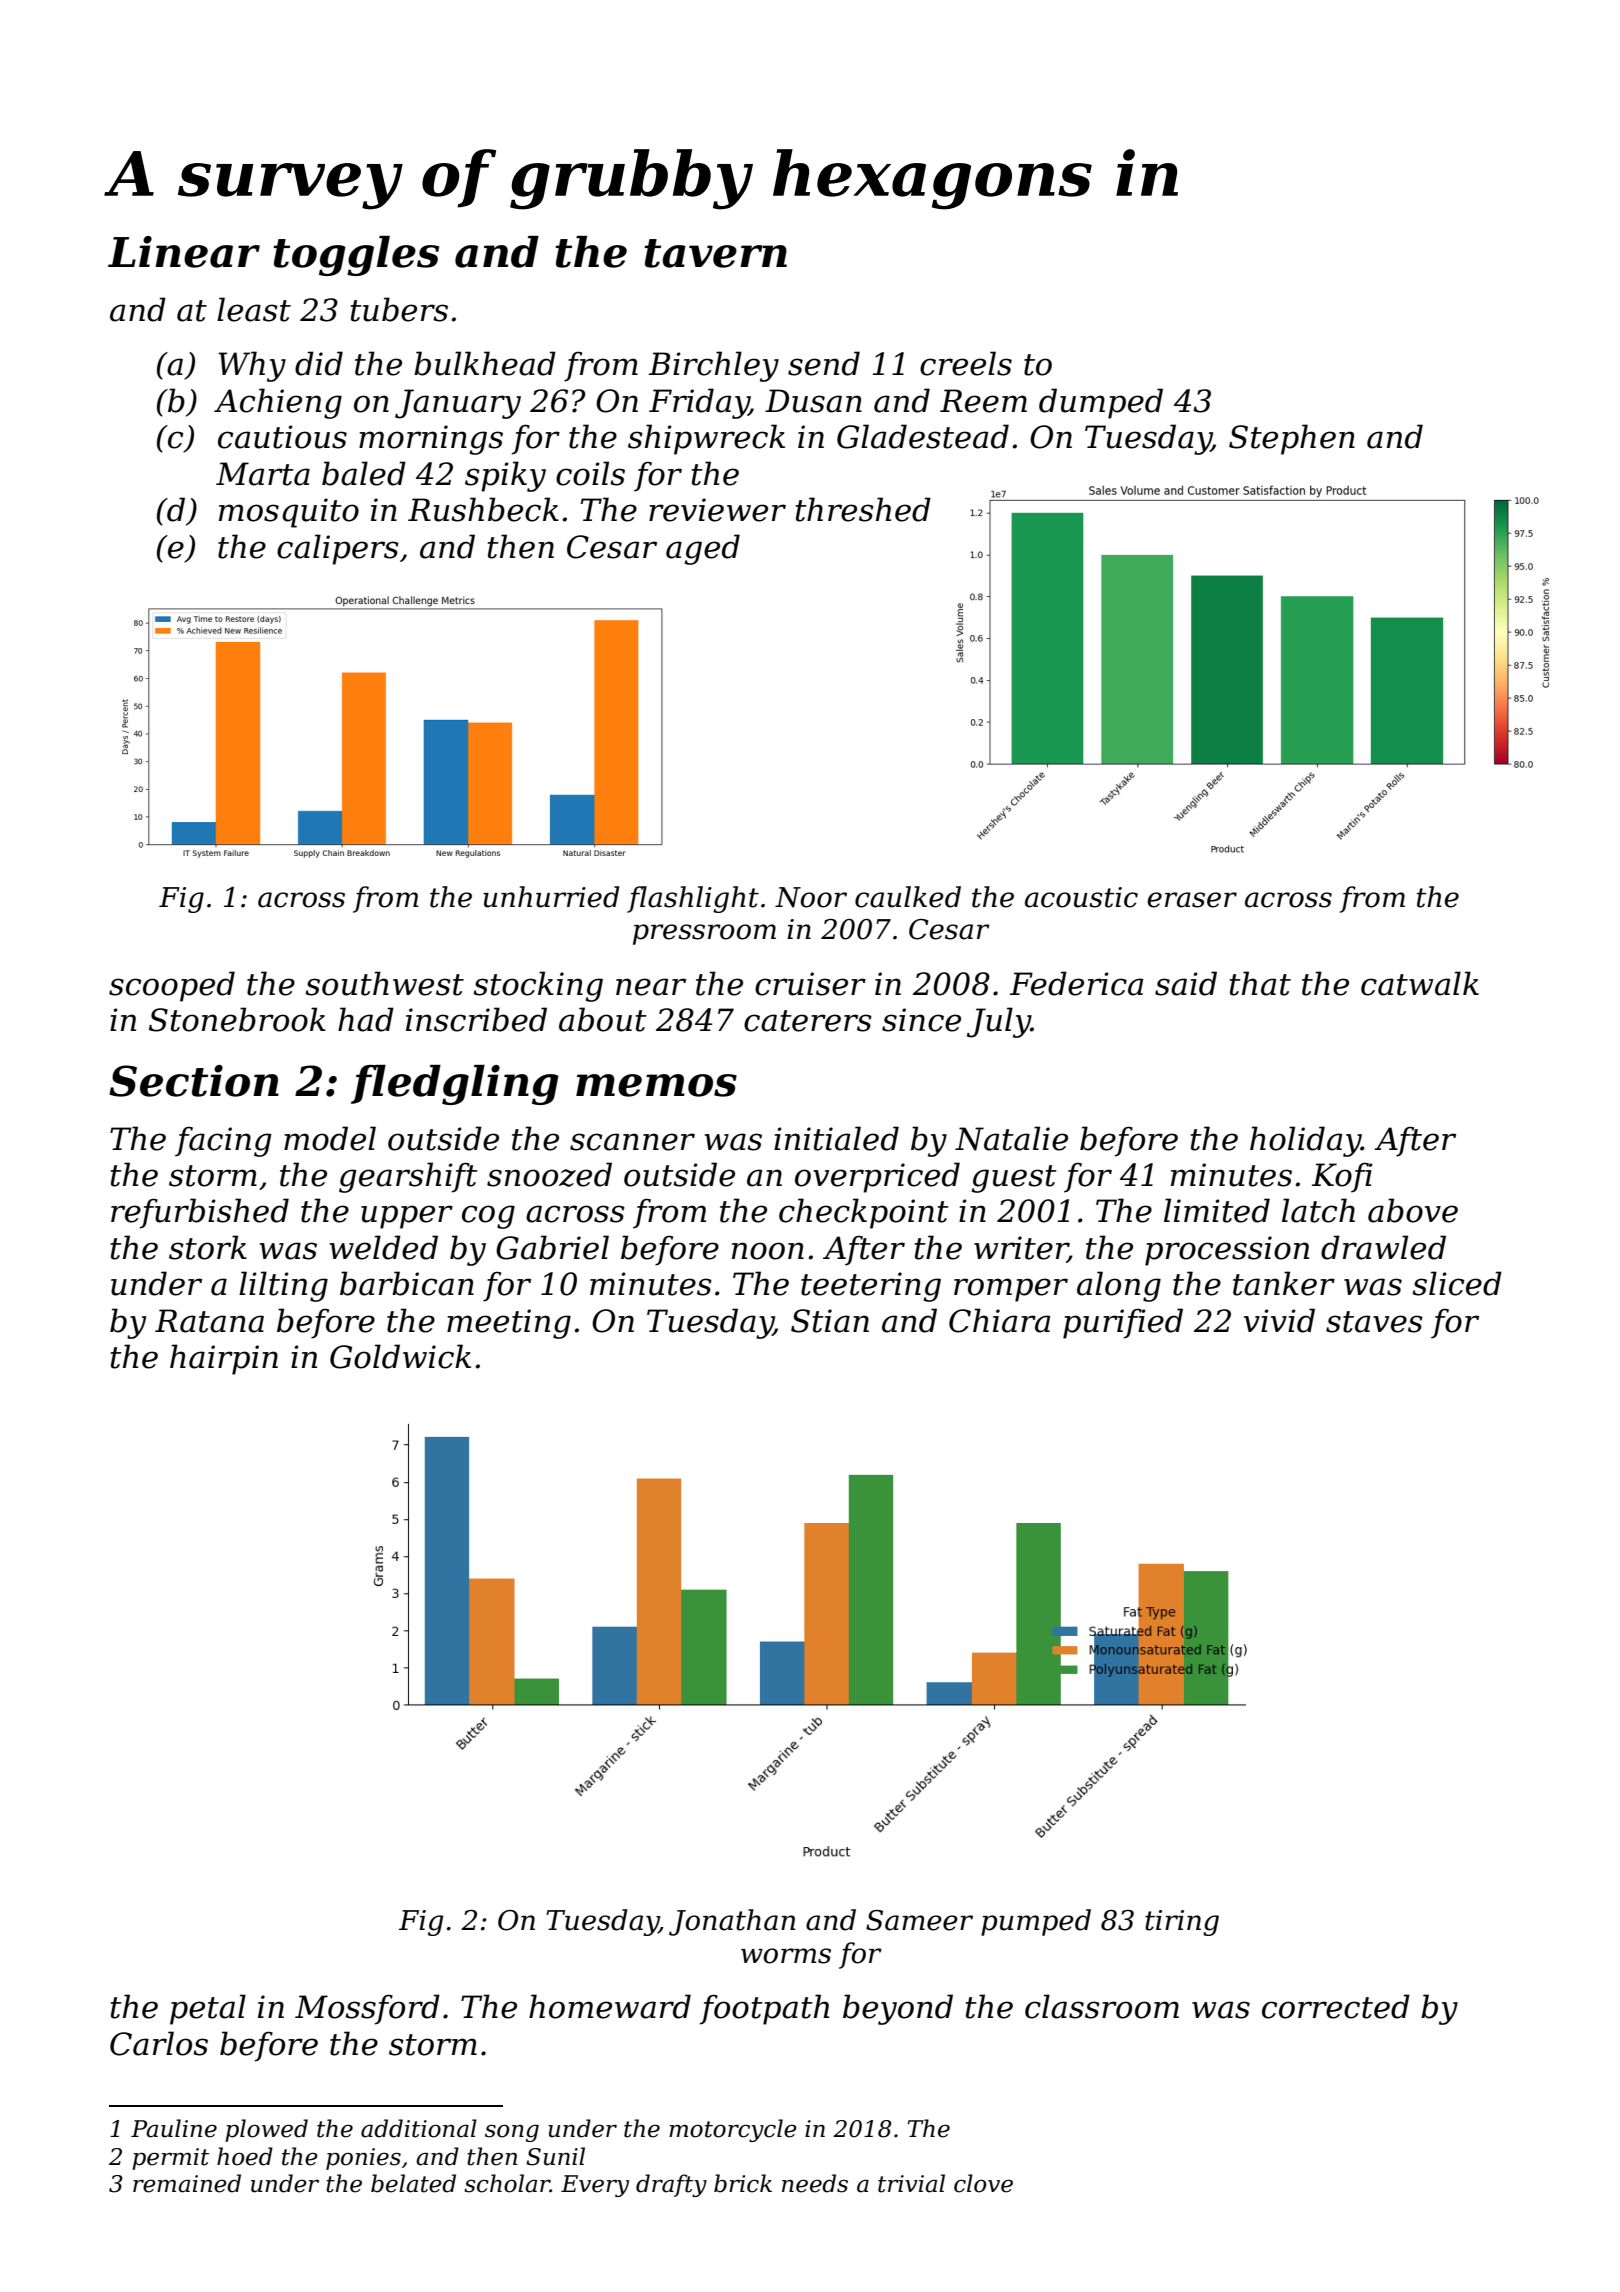 This screenshot has width=1620, height=2292. What do you see at coordinates (266, 2130) in the screenshot?
I see `plowed` at bounding box center [266, 2130].
